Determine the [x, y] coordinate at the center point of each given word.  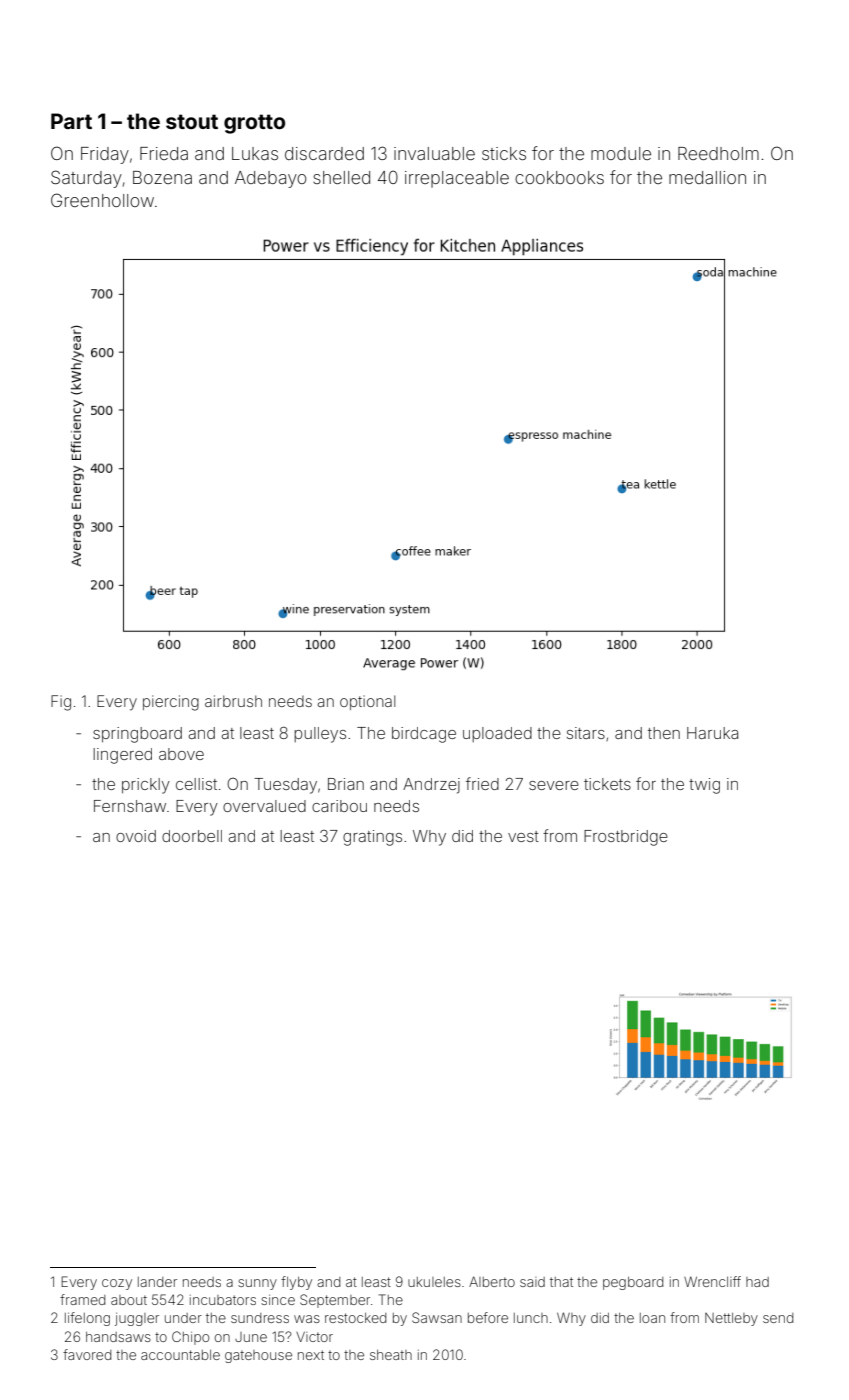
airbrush [233, 701]
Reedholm [718, 153]
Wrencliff [712, 1281]
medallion [707, 177]
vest [523, 836]
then [664, 733]
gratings [372, 838]
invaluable [434, 153]
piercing [171, 703]
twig [704, 786]
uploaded [497, 734]
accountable [180, 1355]
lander [157, 1282]
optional [367, 702]
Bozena [162, 177]
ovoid [136, 836]
